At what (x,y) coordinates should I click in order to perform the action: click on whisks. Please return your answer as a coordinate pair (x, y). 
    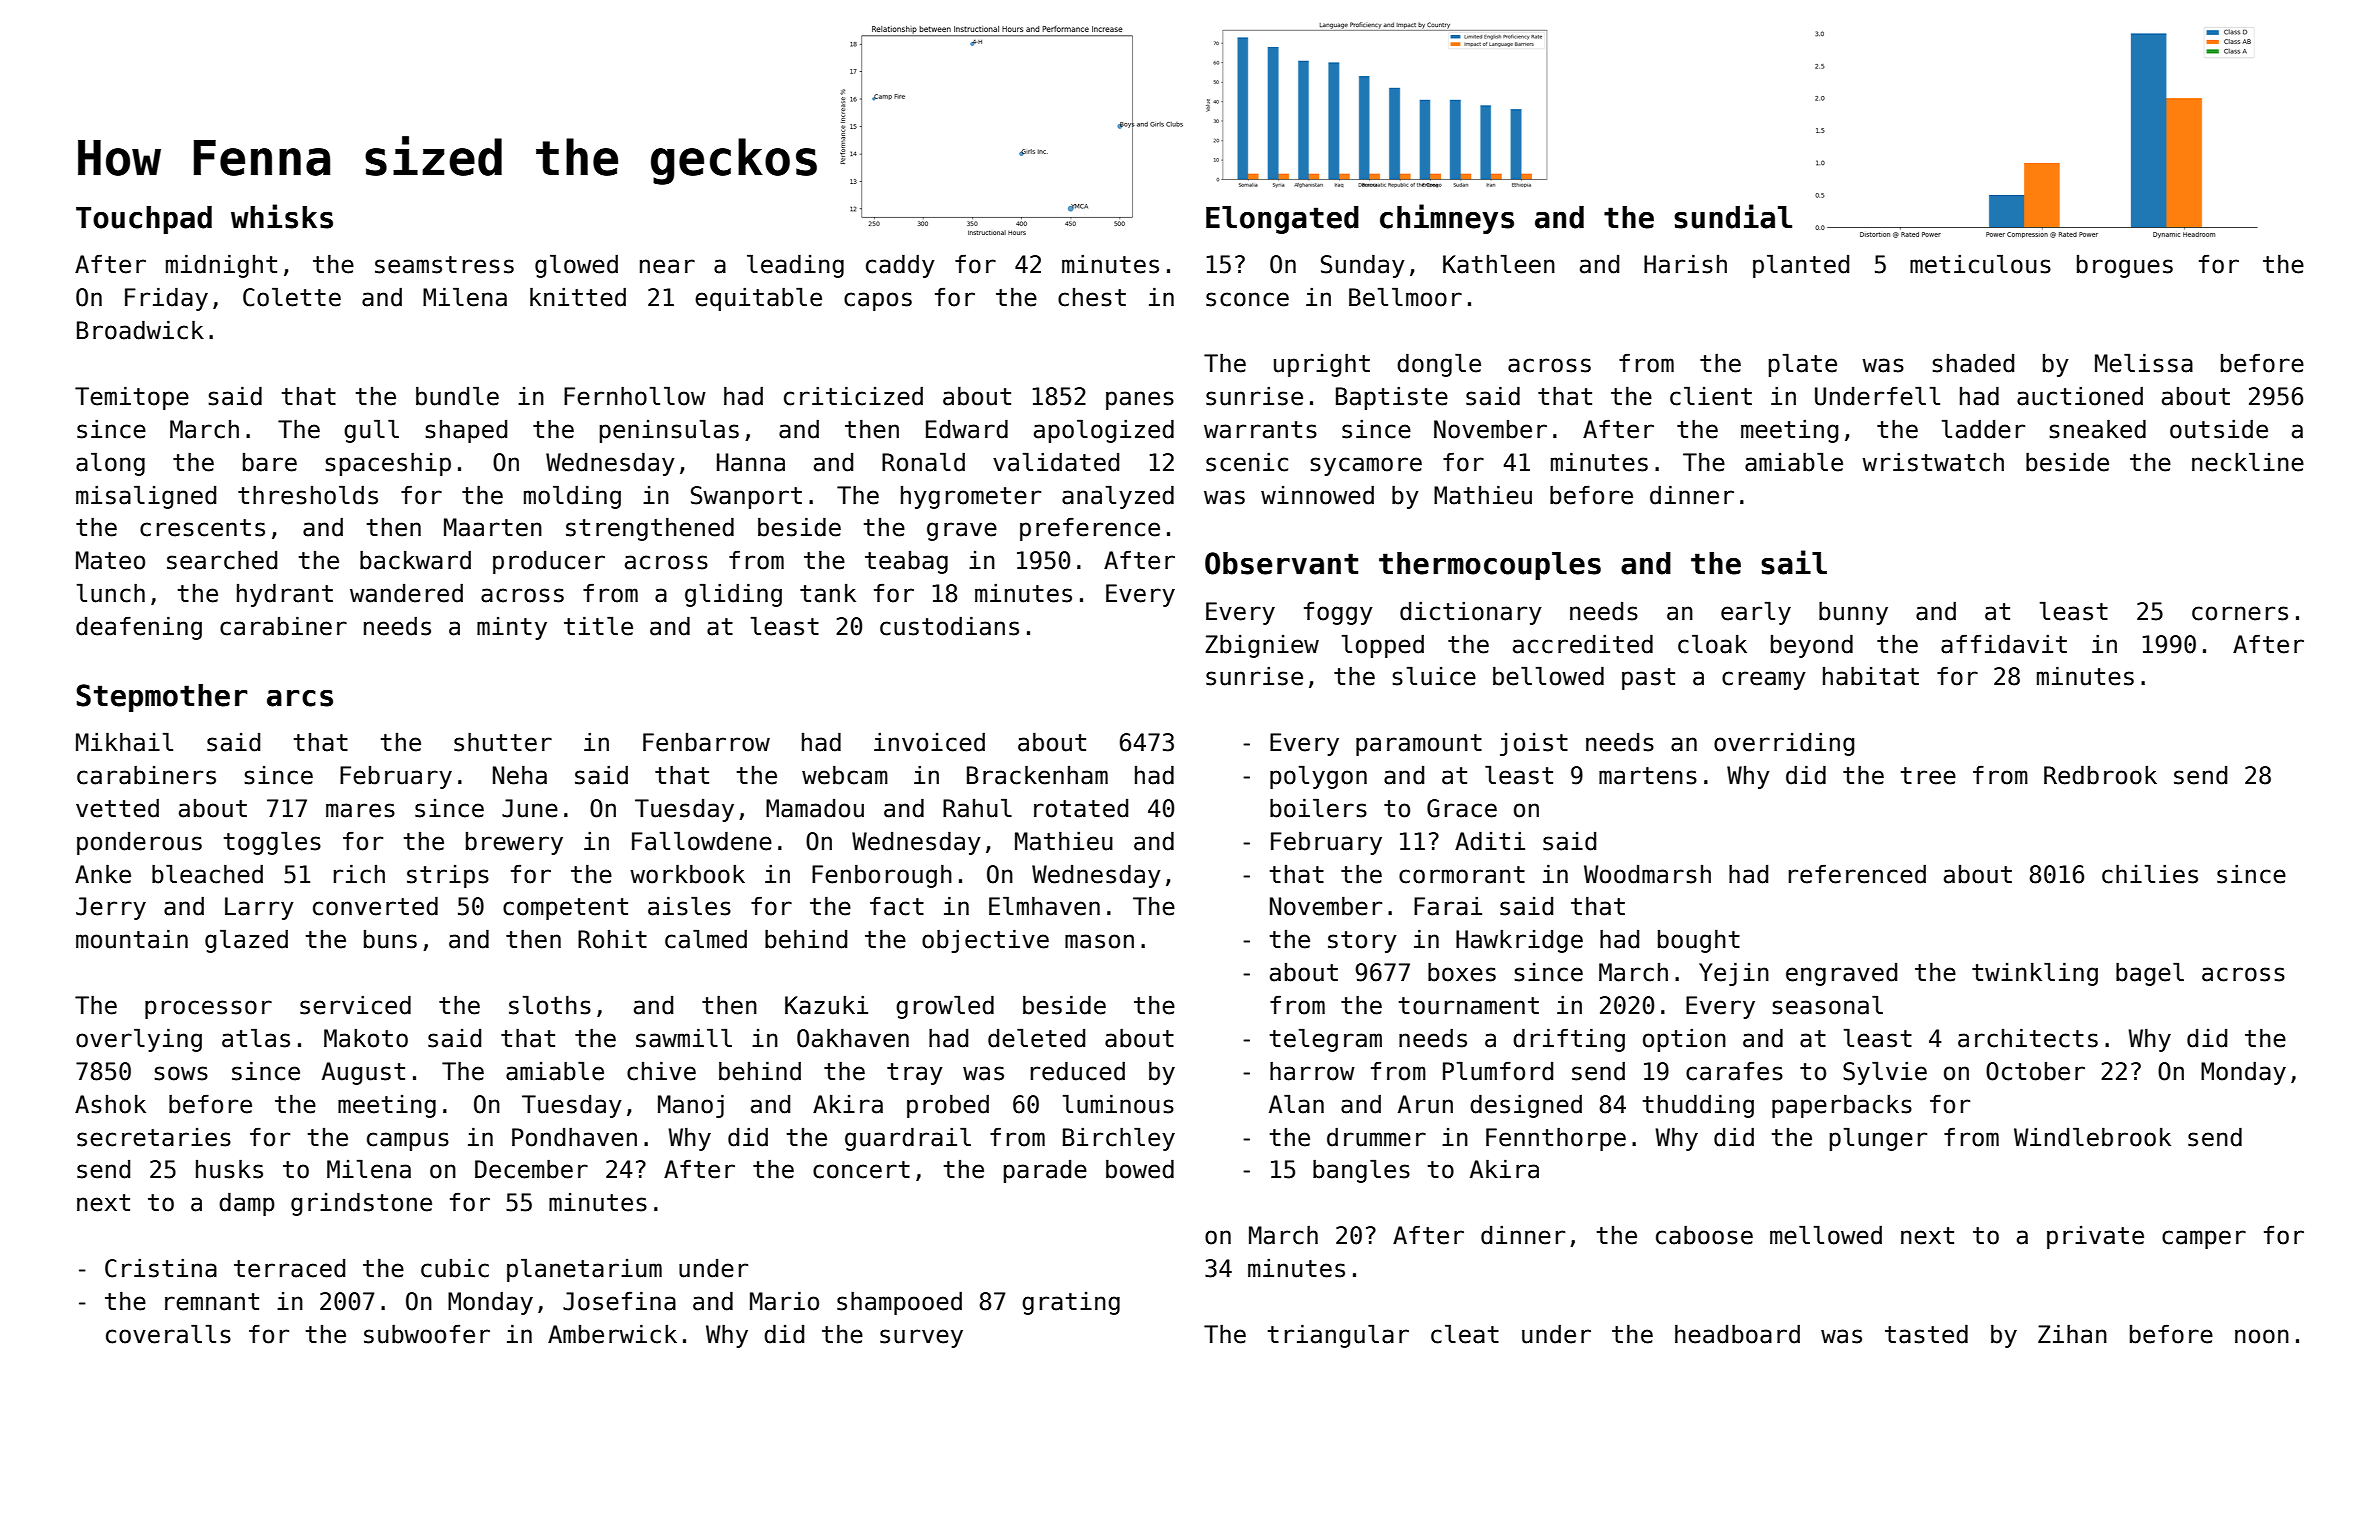
    Looking at the image, I should click on (282, 216).
